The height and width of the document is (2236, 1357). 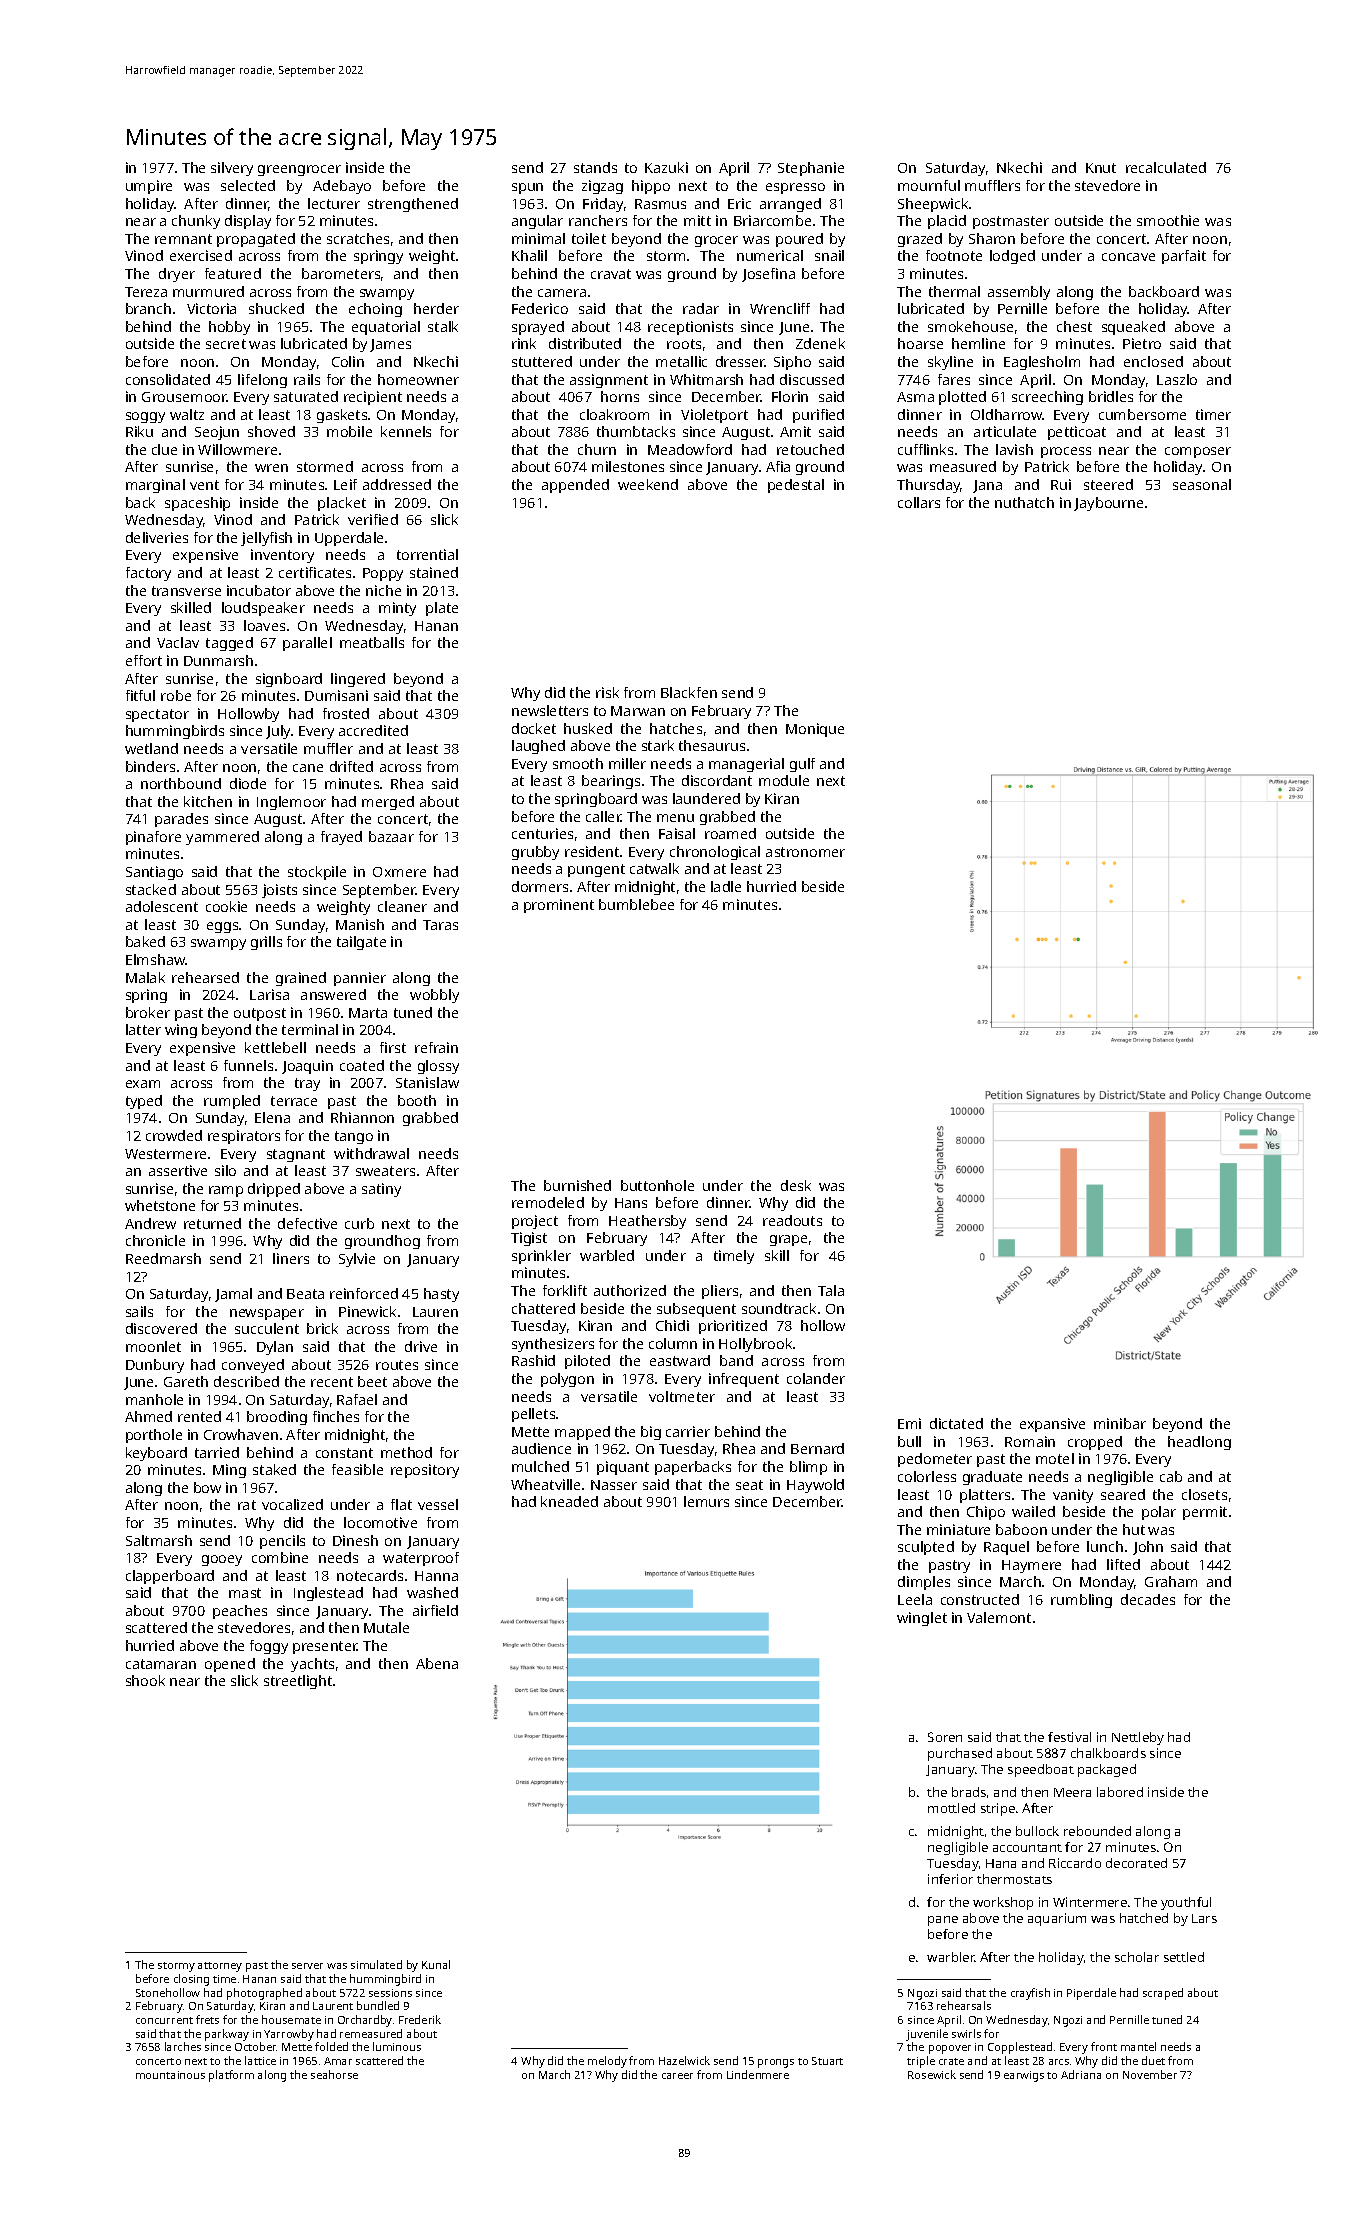 What do you see at coordinates (805, 852) in the document?
I see `astronomer` at bounding box center [805, 852].
